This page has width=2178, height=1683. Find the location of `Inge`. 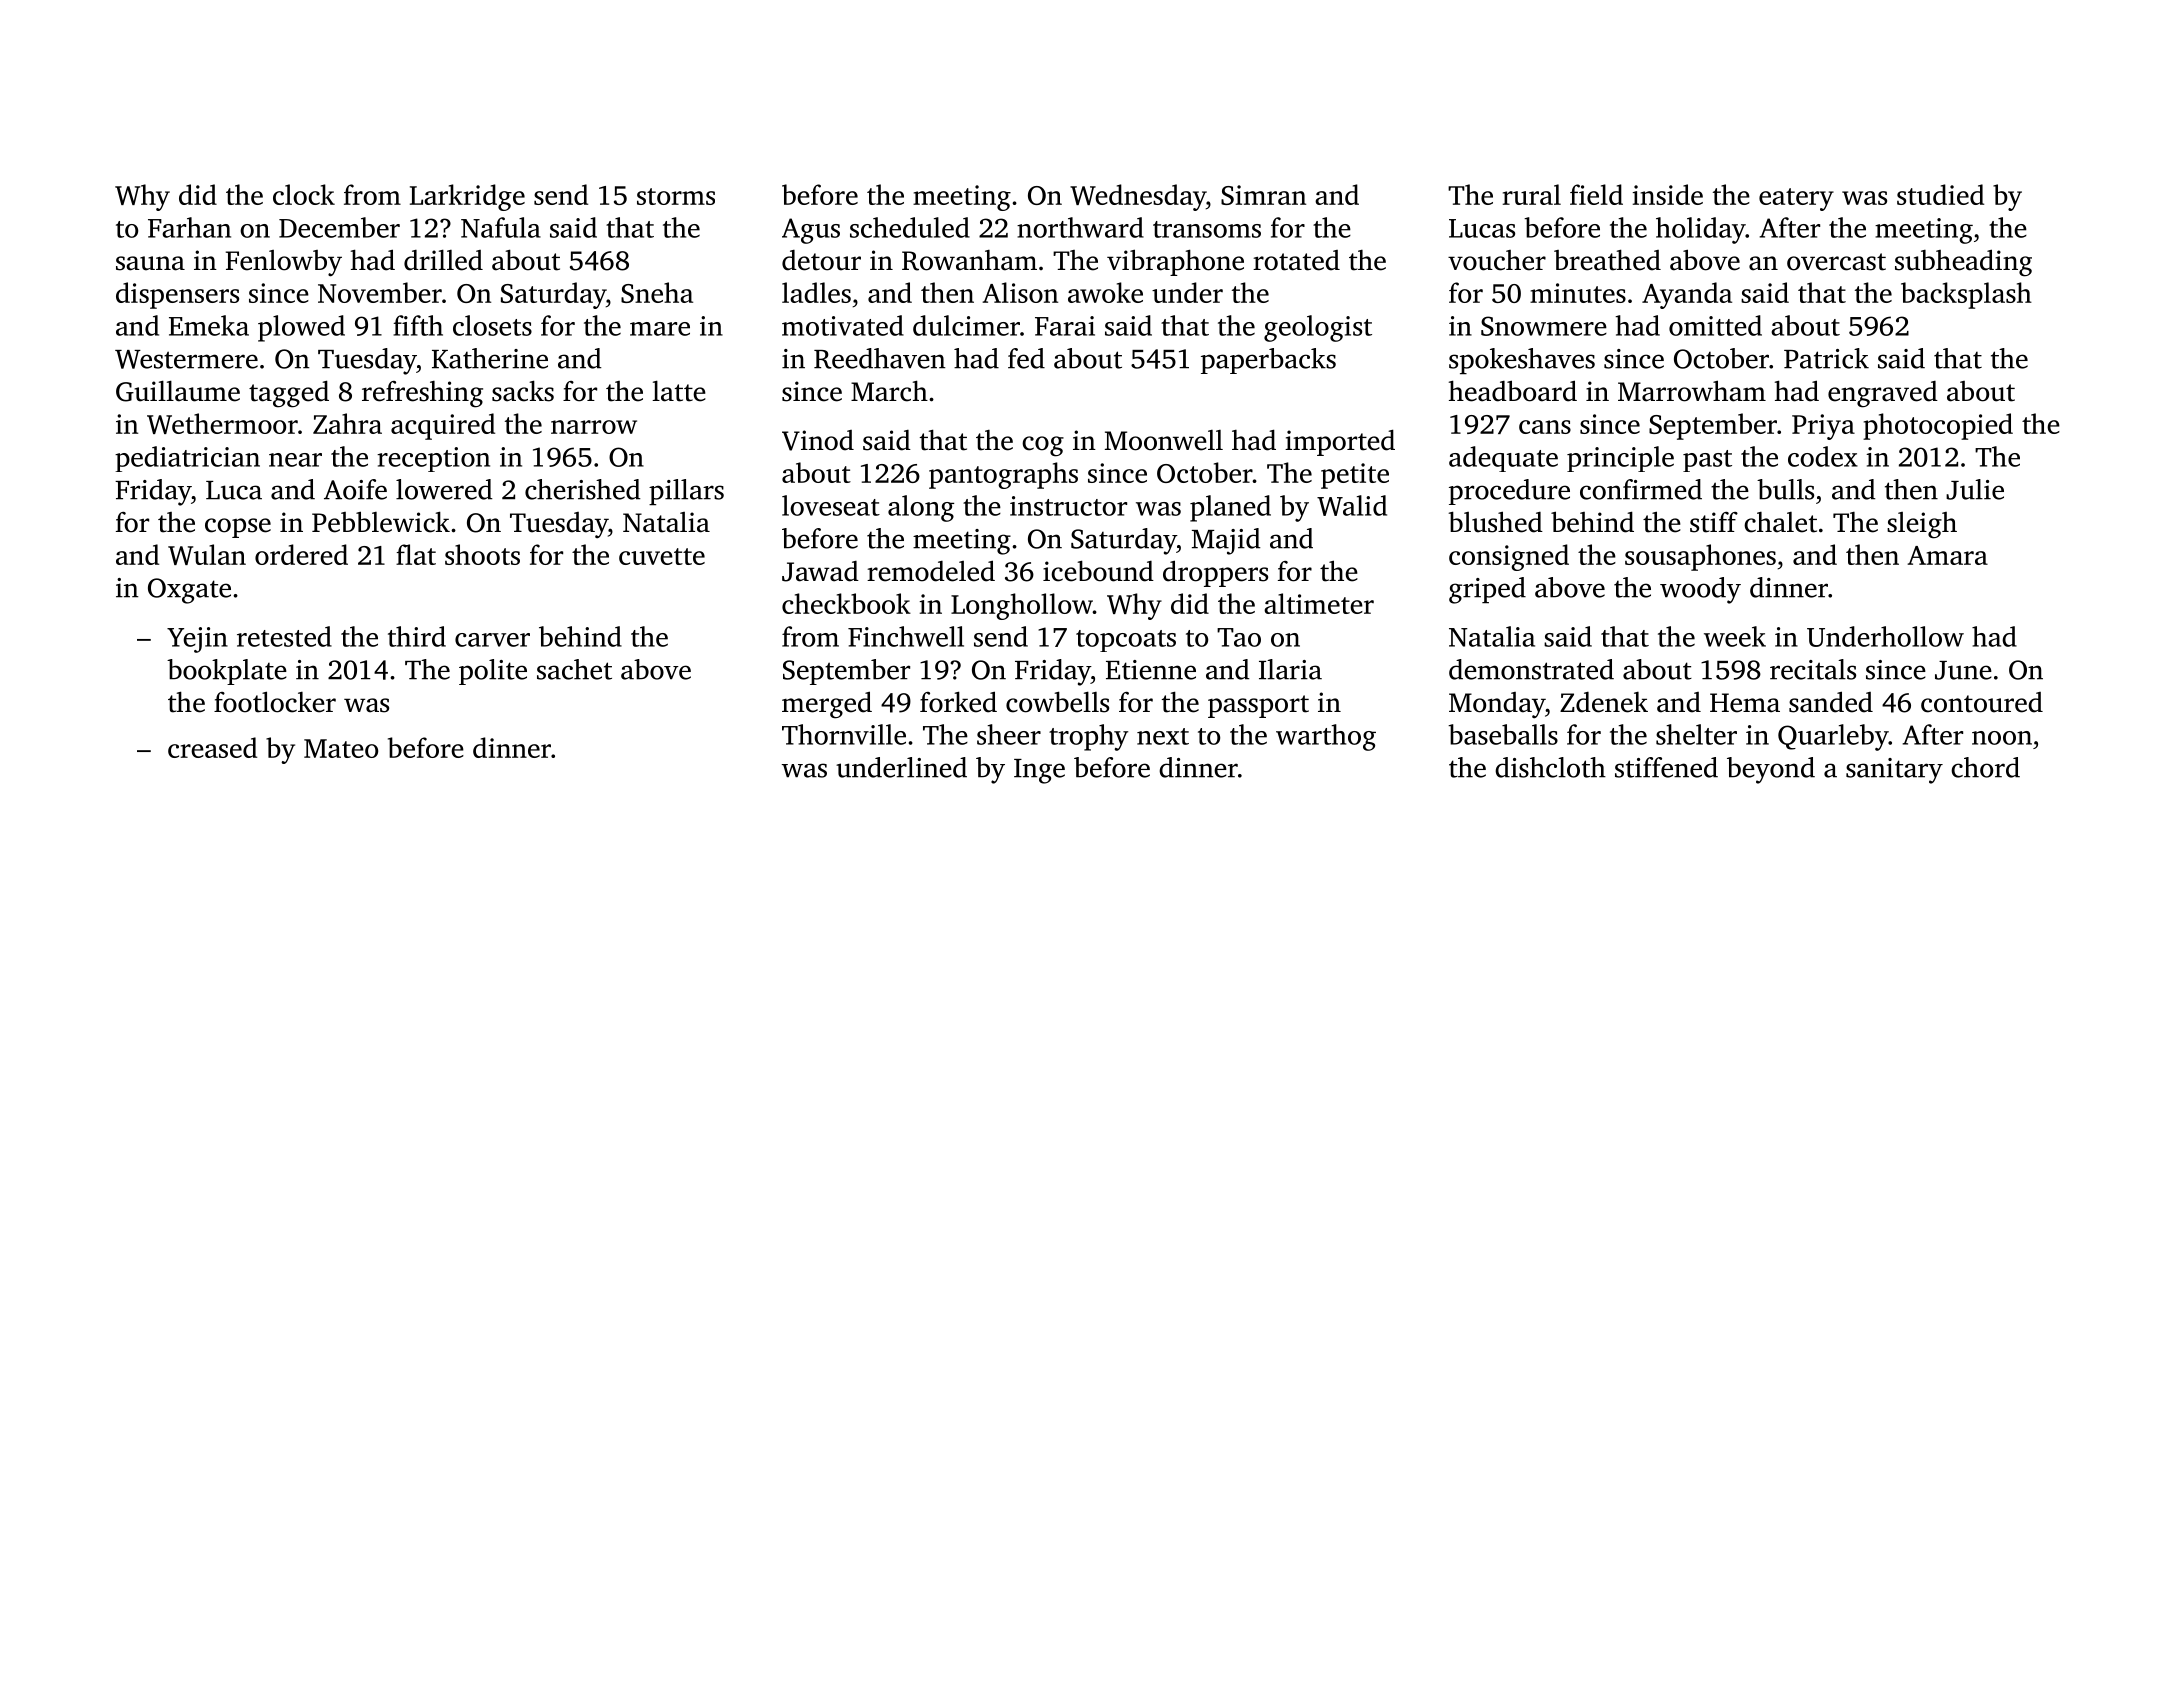

Inge is located at coordinates (1039, 771).
